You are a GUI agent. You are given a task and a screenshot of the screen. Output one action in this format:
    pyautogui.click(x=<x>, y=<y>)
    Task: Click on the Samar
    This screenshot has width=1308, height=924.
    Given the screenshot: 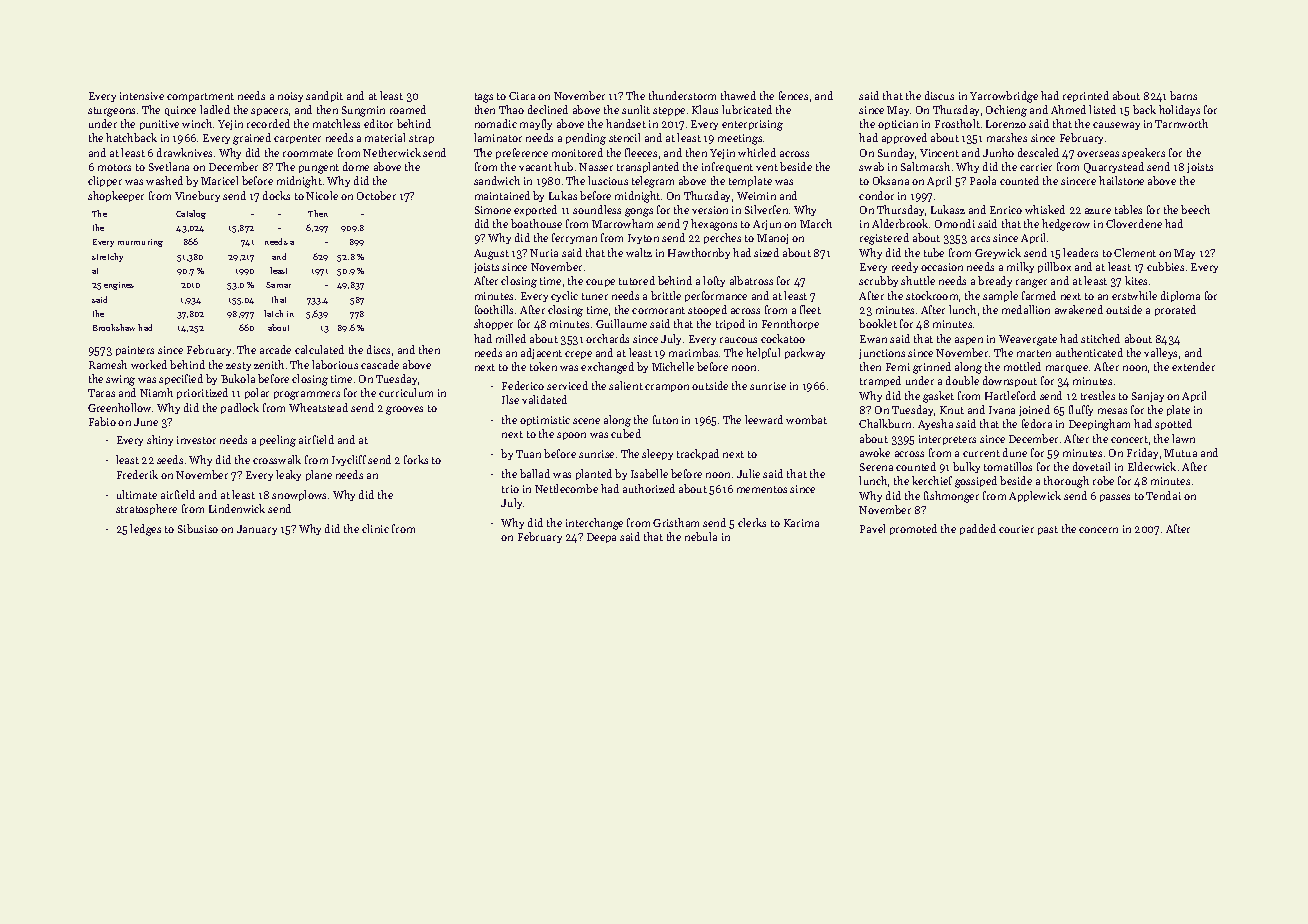 What is the action you would take?
    pyautogui.click(x=278, y=285)
